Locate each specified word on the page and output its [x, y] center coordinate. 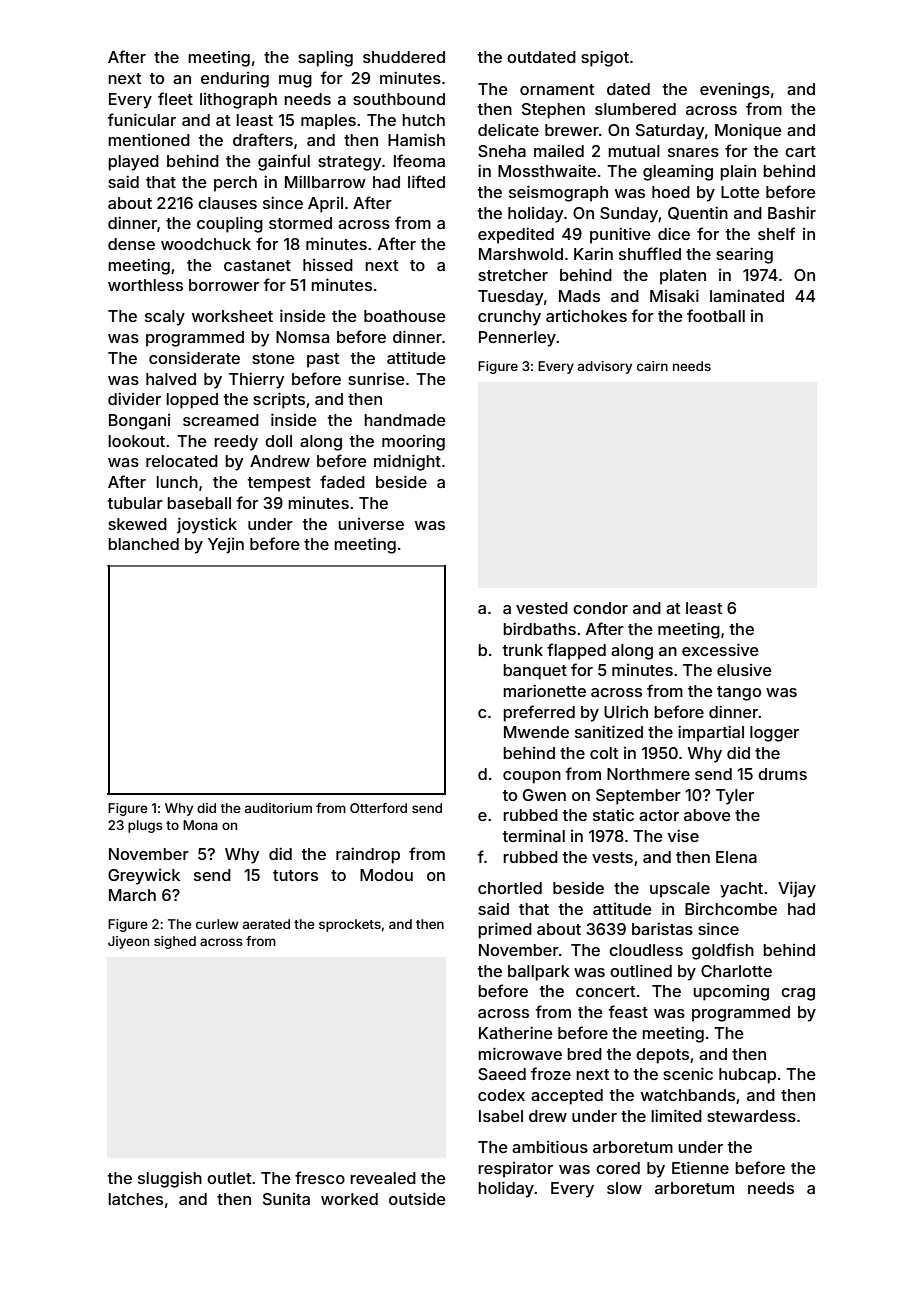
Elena [736, 857]
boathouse [405, 316]
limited [676, 1115]
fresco [320, 1177]
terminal [534, 835]
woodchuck [206, 244]
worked [349, 1199]
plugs [145, 826]
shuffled [650, 253]
